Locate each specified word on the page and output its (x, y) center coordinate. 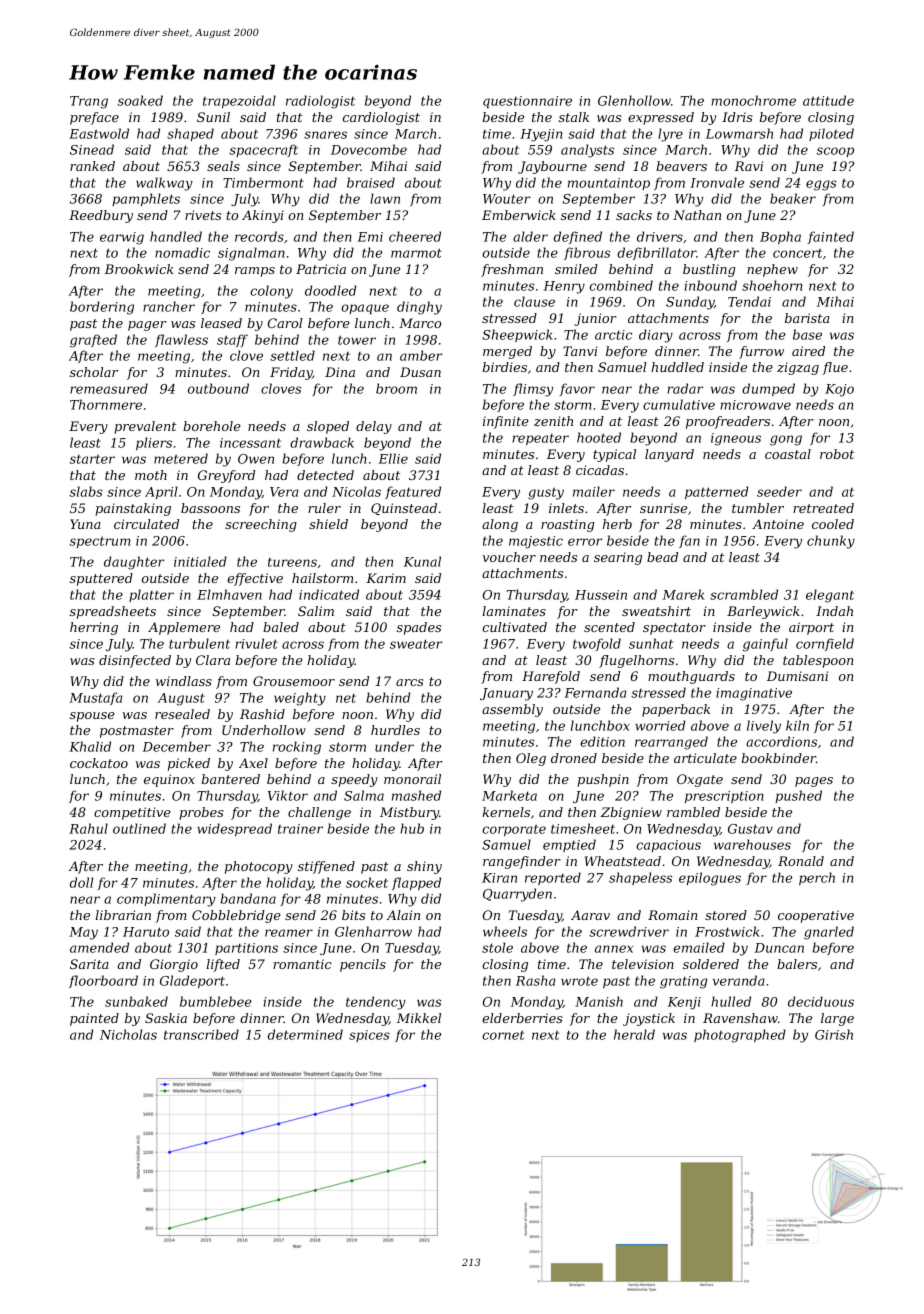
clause (534, 301)
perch (817, 878)
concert (797, 253)
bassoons (210, 508)
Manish (599, 1001)
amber (421, 355)
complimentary (166, 900)
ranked (92, 166)
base (807, 334)
